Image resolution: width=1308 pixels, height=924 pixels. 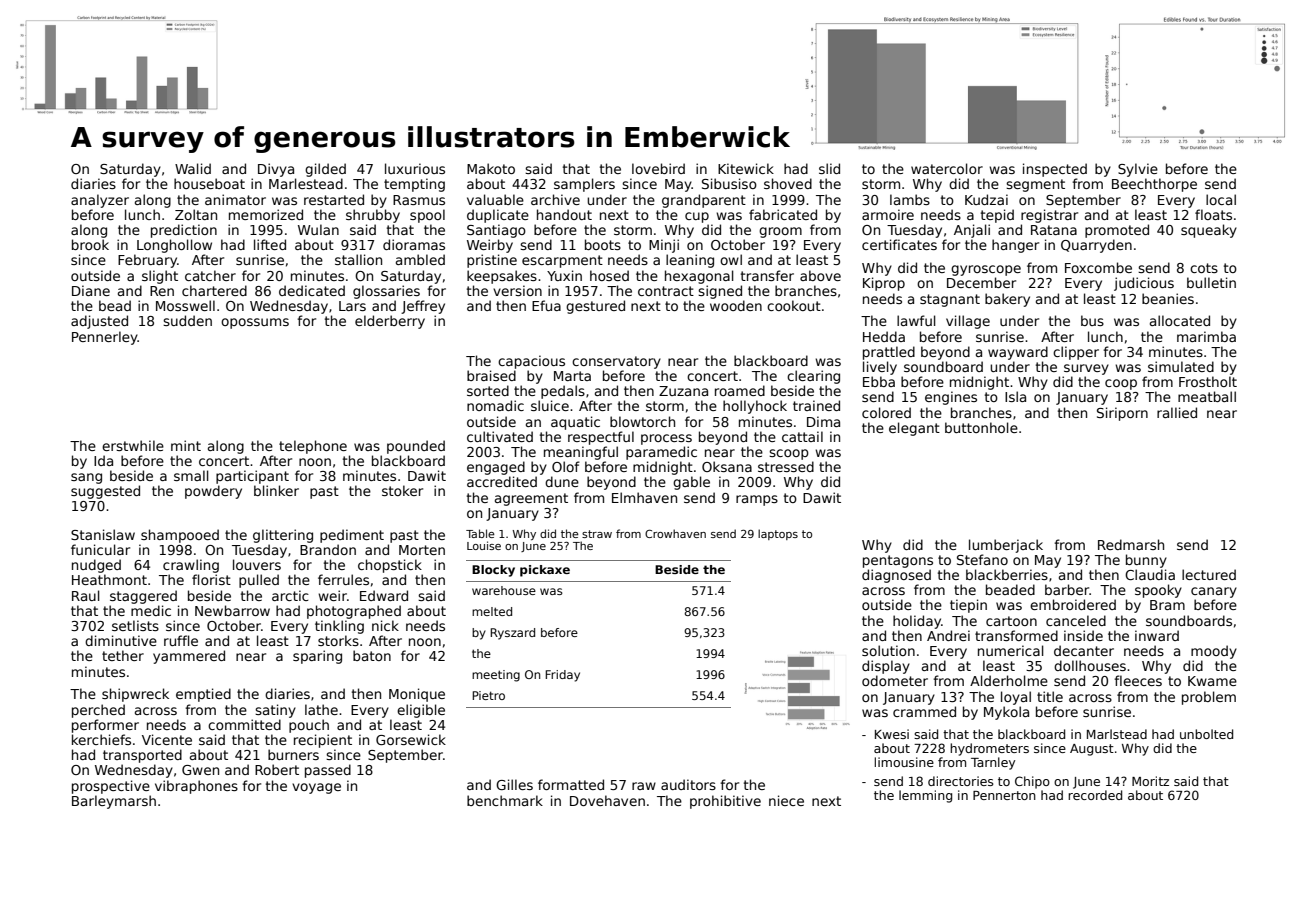 I want to click on benchmark, so click(x=505, y=800).
